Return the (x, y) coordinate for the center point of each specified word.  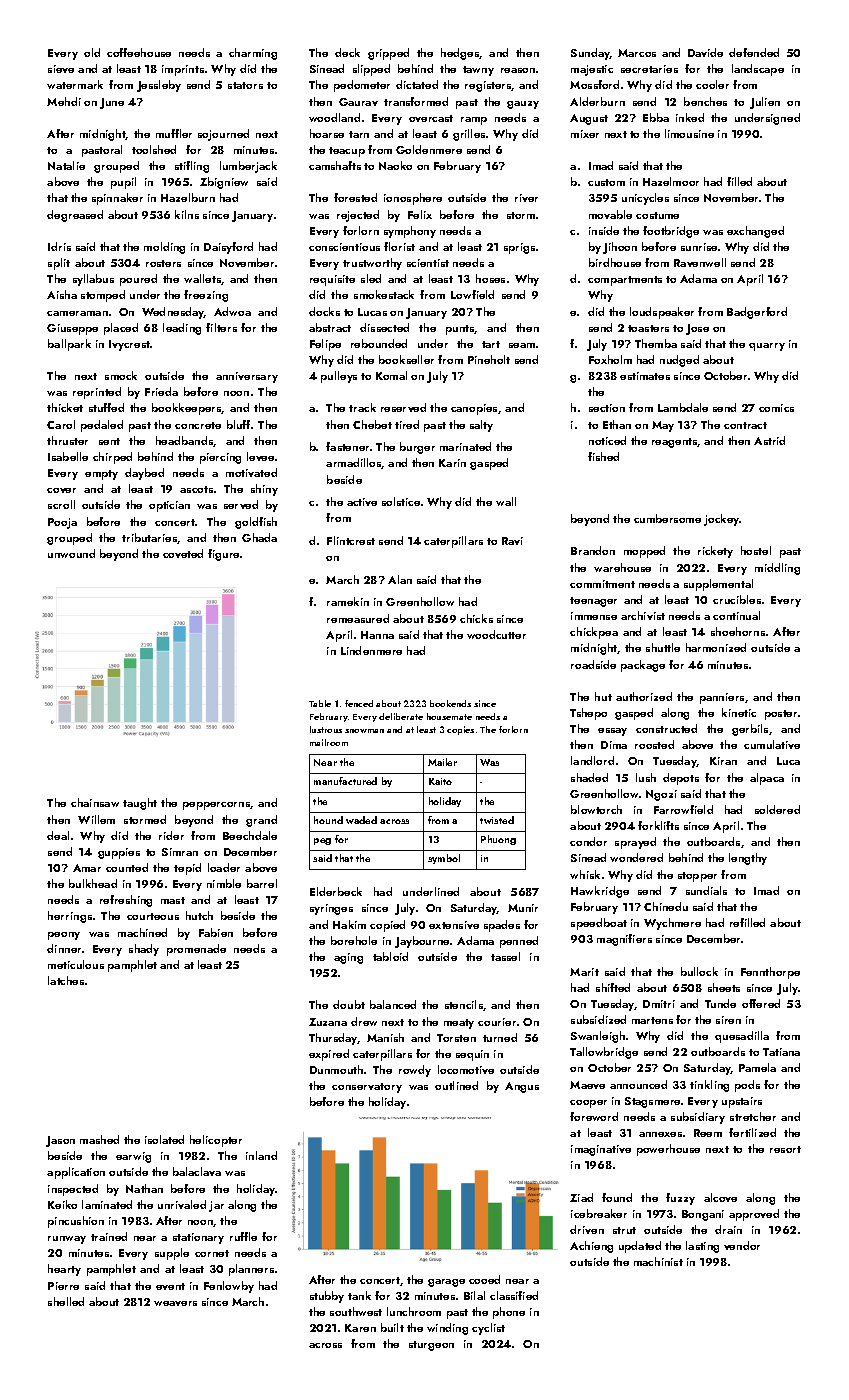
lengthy (748, 859)
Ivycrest (129, 345)
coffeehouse (139, 52)
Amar (87, 868)
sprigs (519, 248)
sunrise (699, 247)
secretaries (649, 69)
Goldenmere (429, 149)
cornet (212, 1253)
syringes (331, 909)
